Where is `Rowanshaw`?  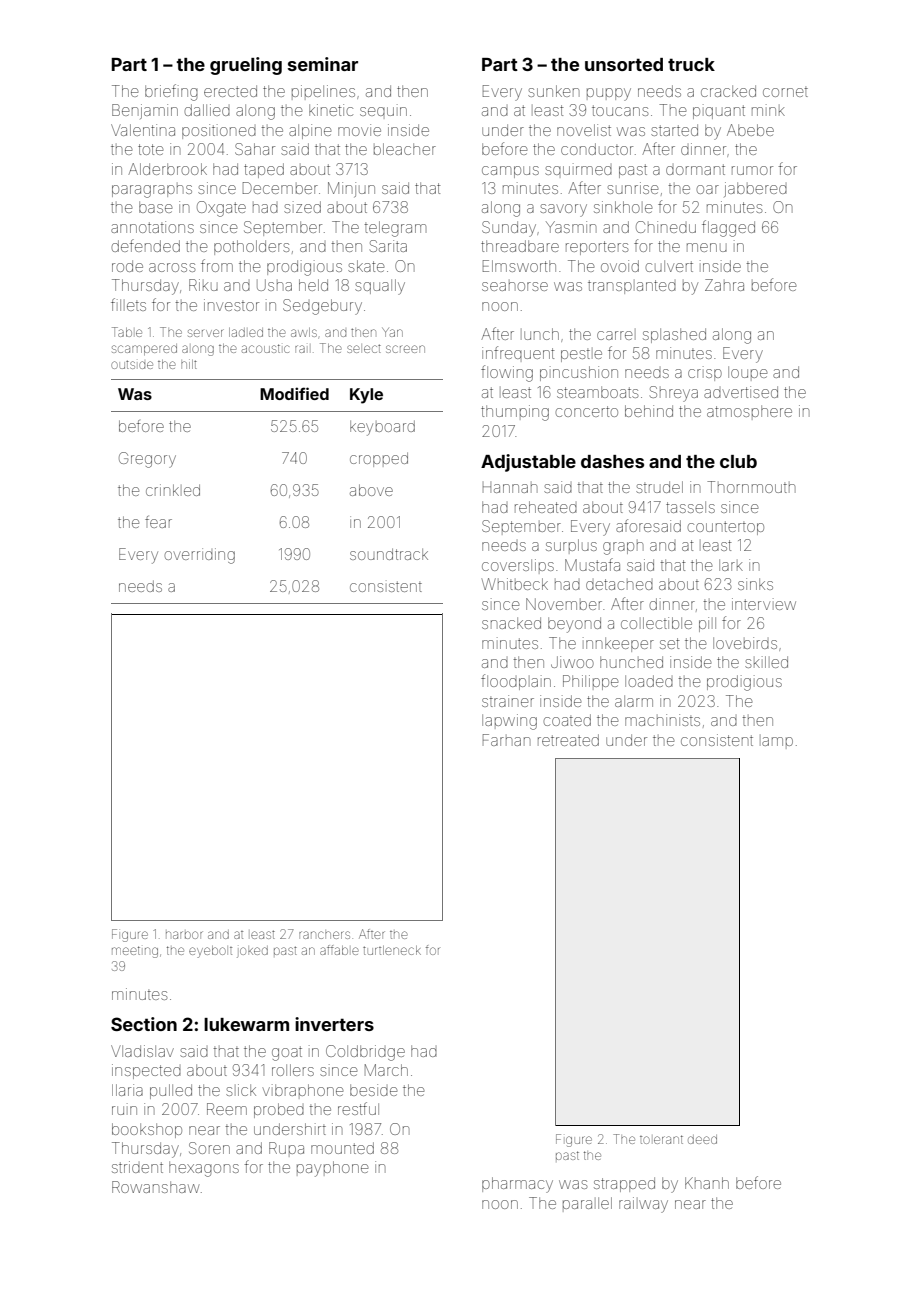
Rowanshaw is located at coordinates (155, 1187).
